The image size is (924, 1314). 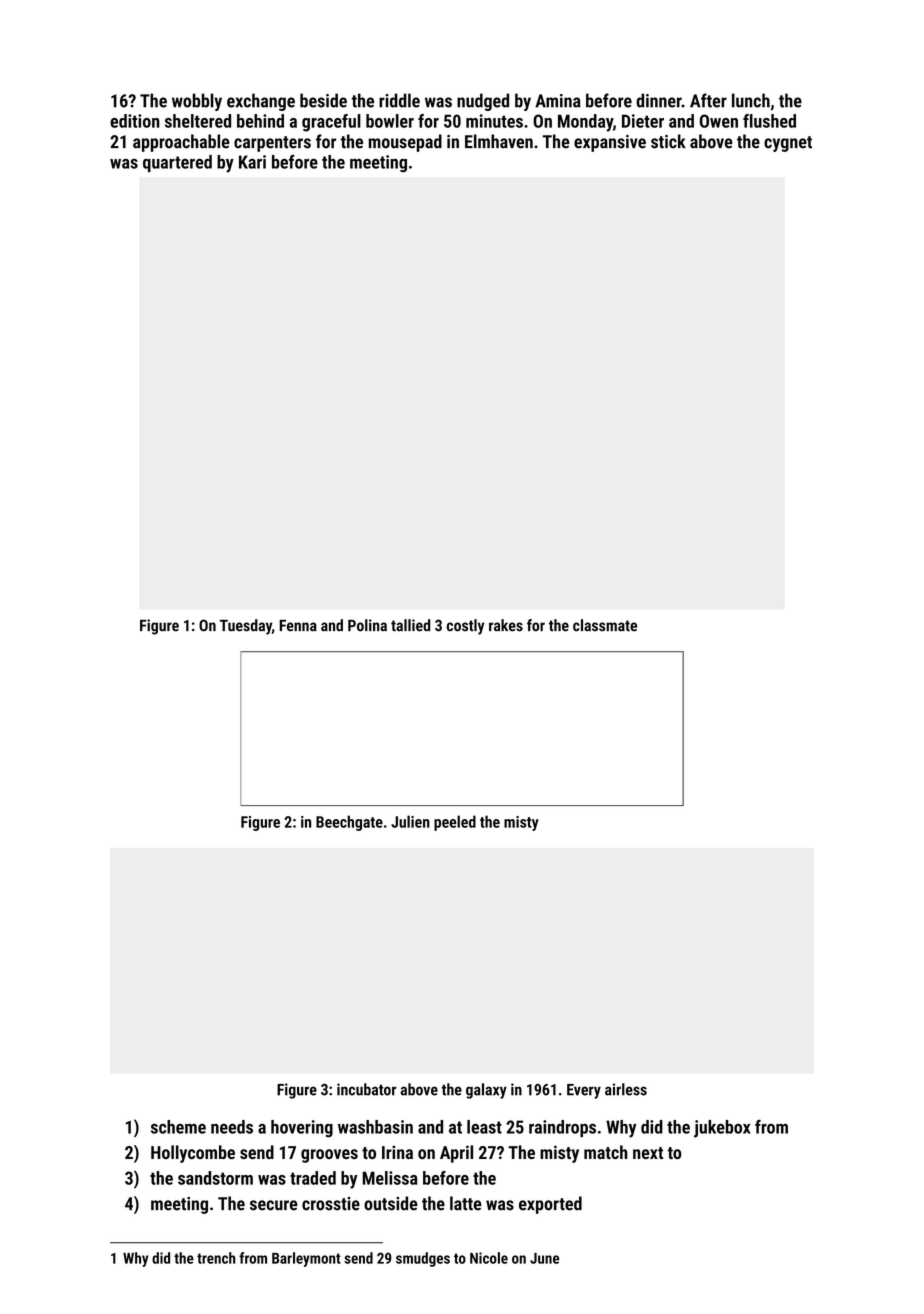 I want to click on Kari, so click(x=252, y=162).
